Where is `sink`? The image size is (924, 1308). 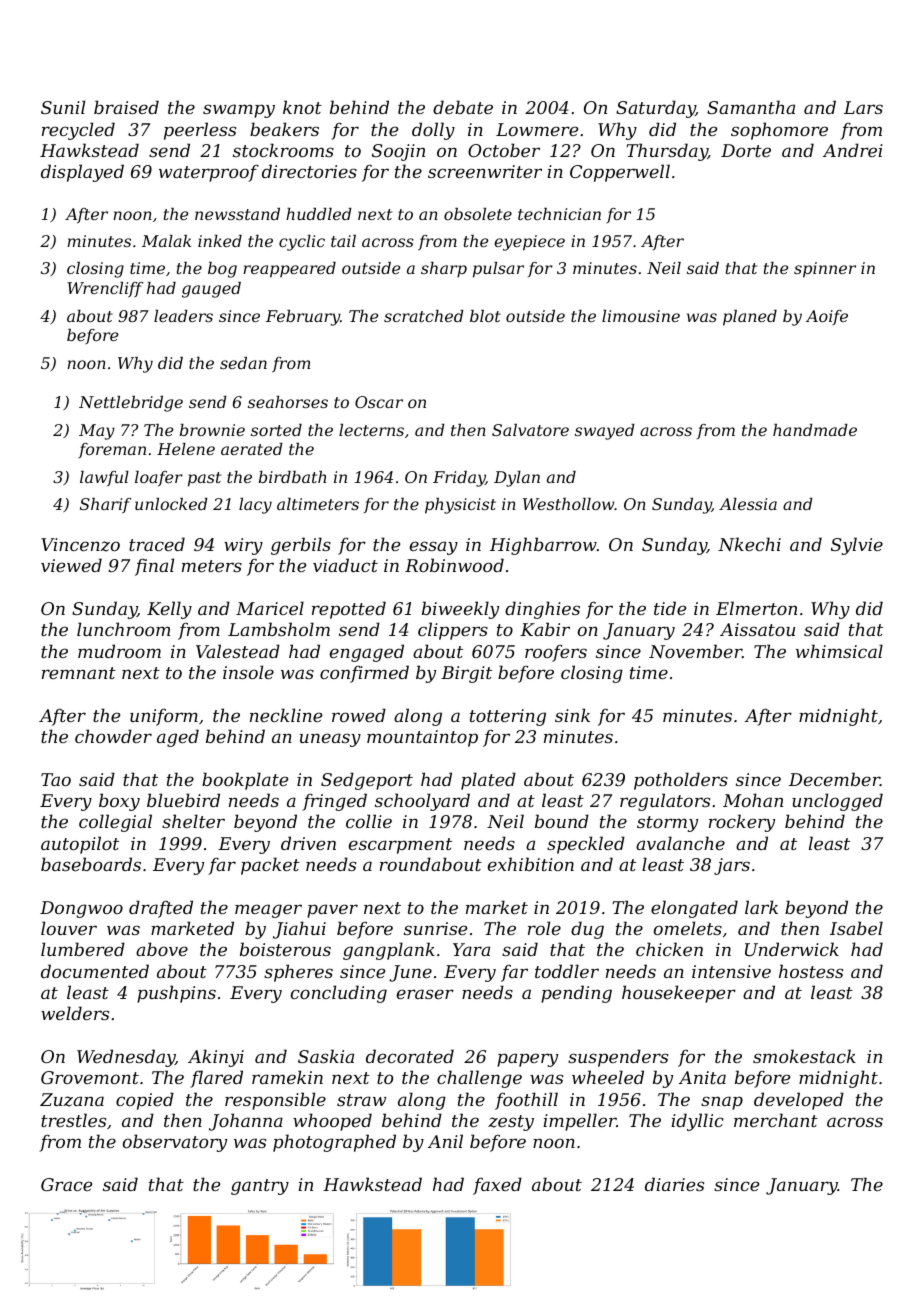
sink is located at coordinates (572, 715).
